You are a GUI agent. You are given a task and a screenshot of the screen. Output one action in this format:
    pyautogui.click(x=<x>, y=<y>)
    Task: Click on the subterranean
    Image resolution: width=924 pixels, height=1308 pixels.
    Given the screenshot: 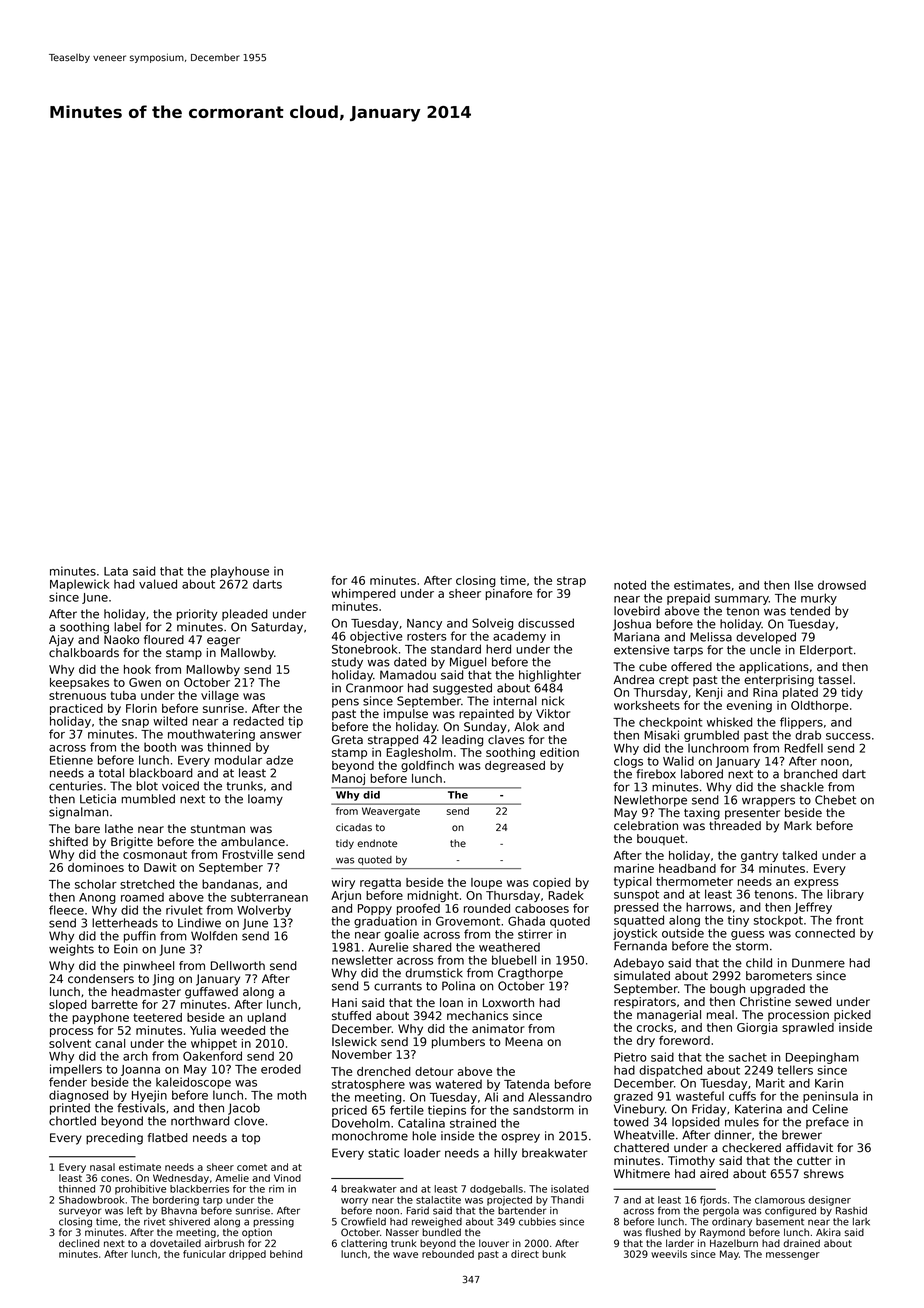 What is the action you would take?
    pyautogui.click(x=269, y=897)
